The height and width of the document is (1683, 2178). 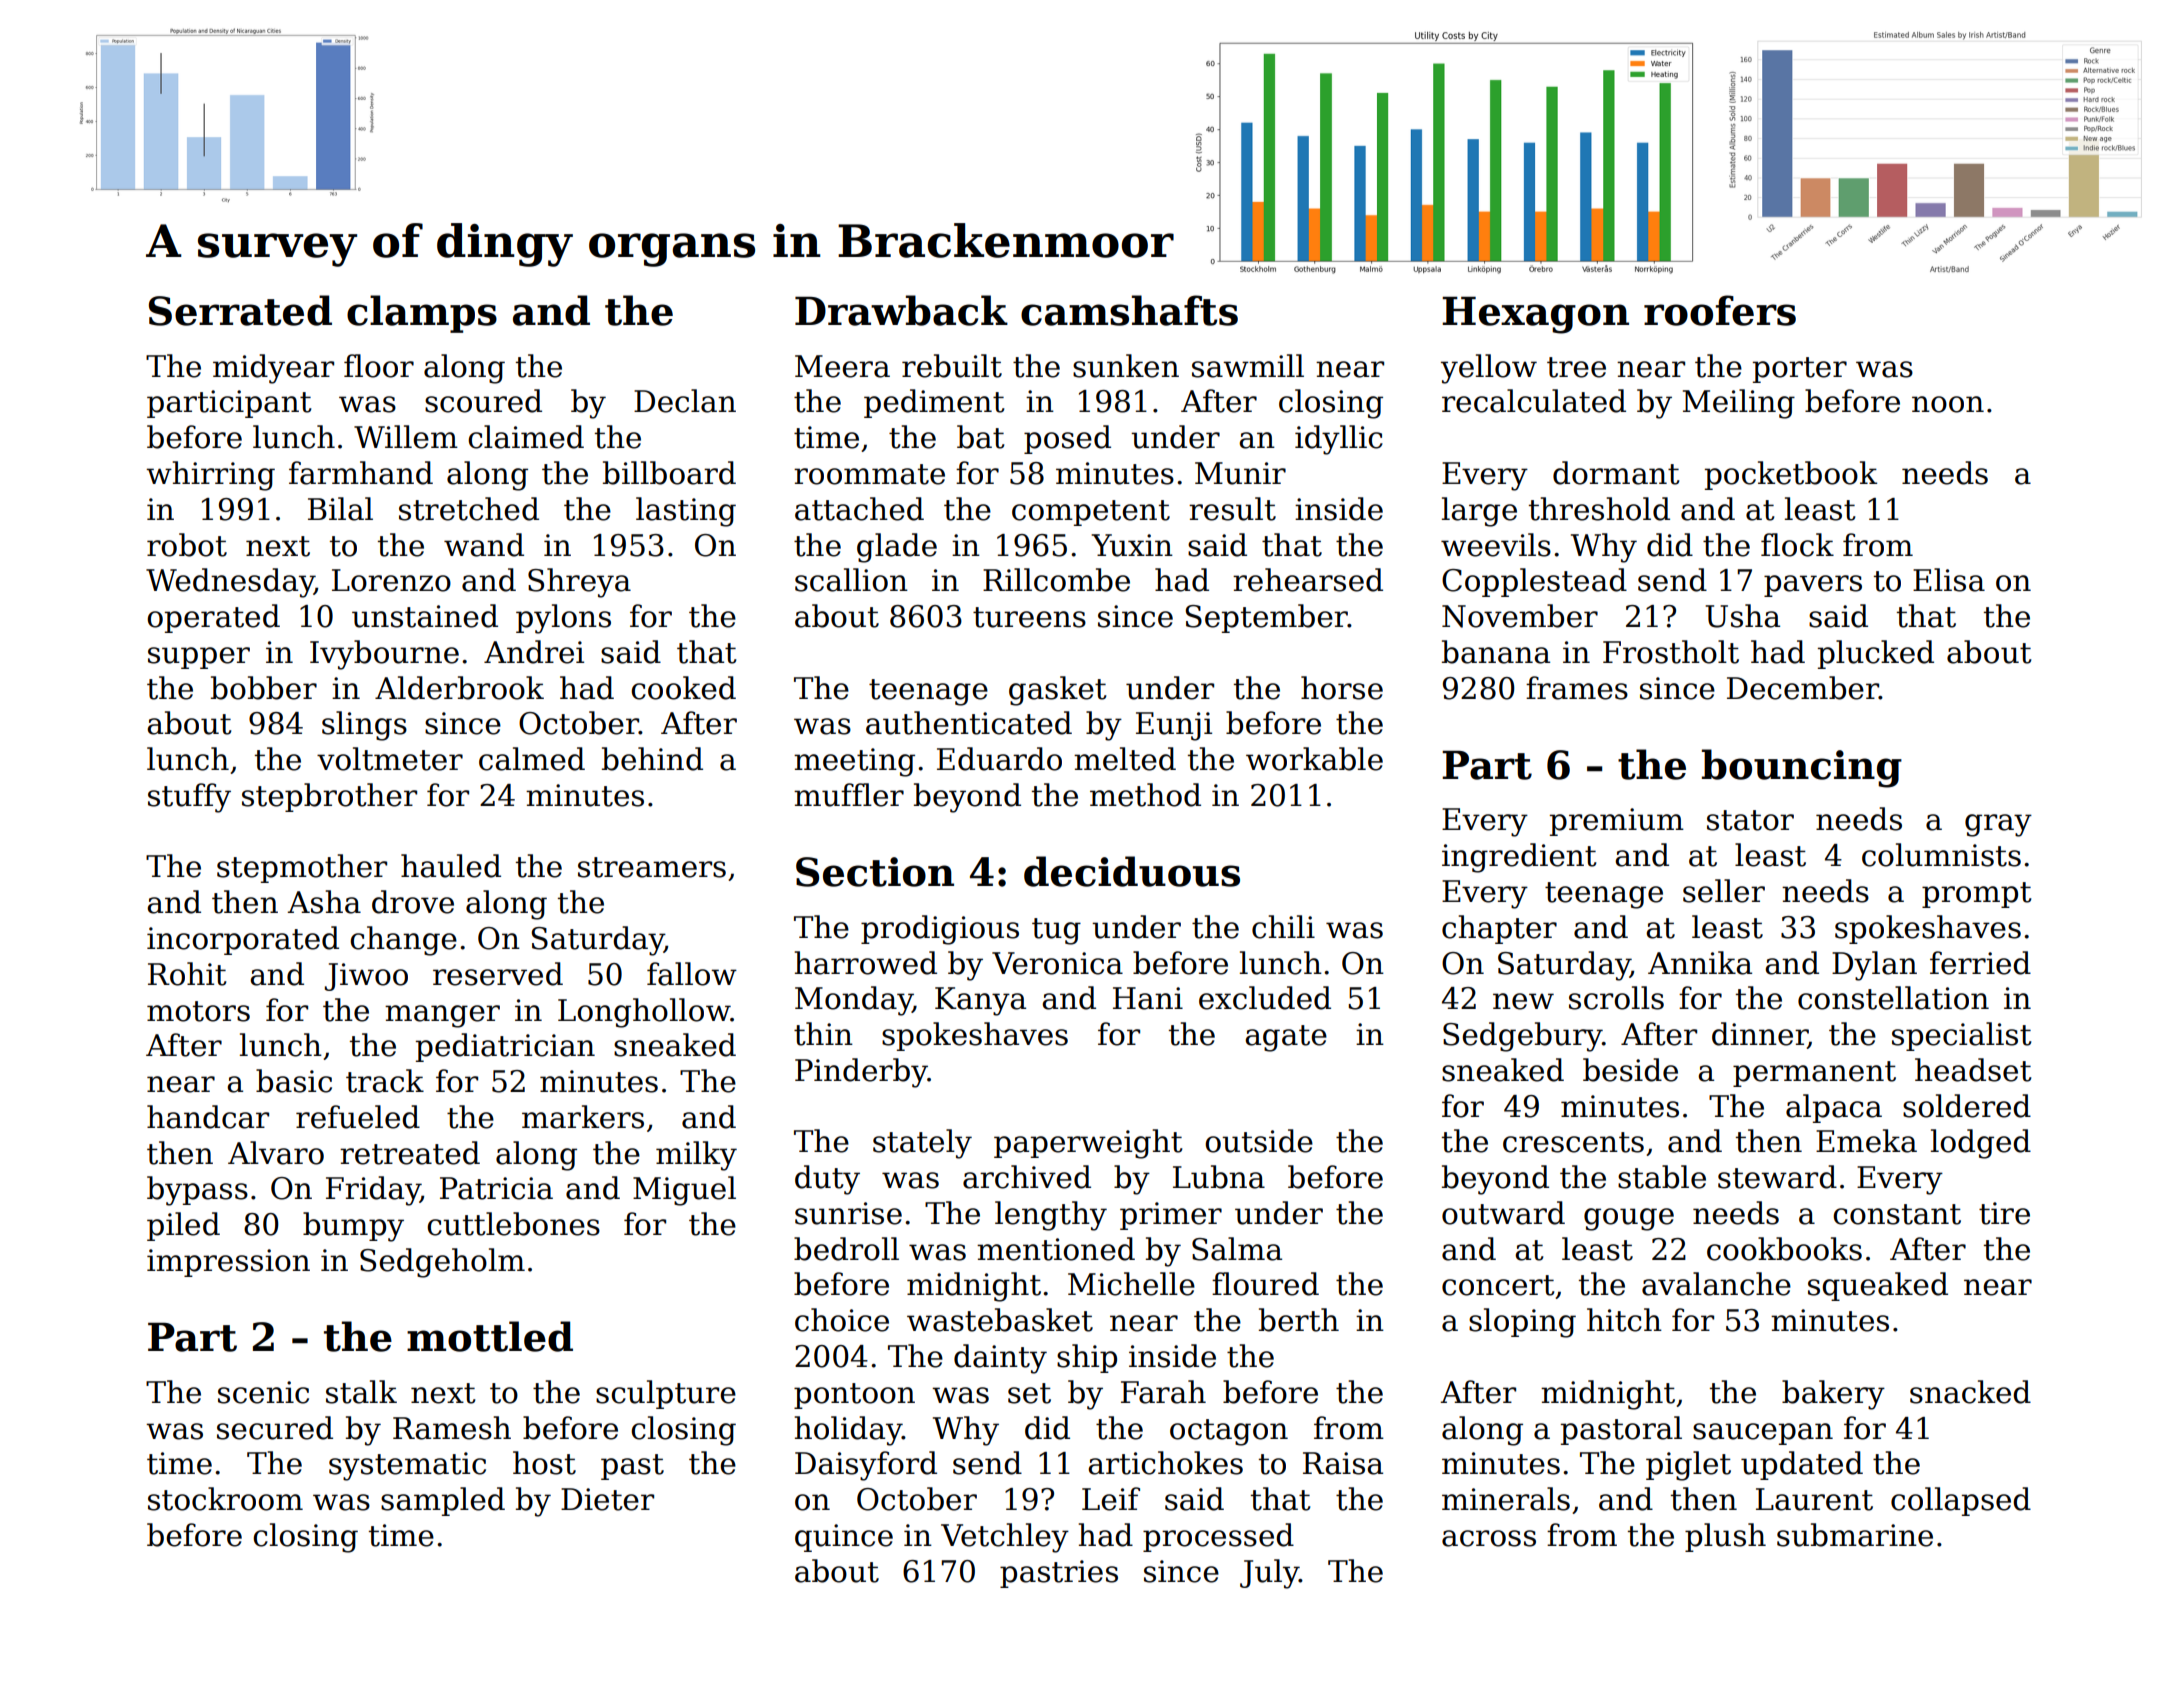 What do you see at coordinates (1878, 1286) in the document?
I see `squeaked` at bounding box center [1878, 1286].
